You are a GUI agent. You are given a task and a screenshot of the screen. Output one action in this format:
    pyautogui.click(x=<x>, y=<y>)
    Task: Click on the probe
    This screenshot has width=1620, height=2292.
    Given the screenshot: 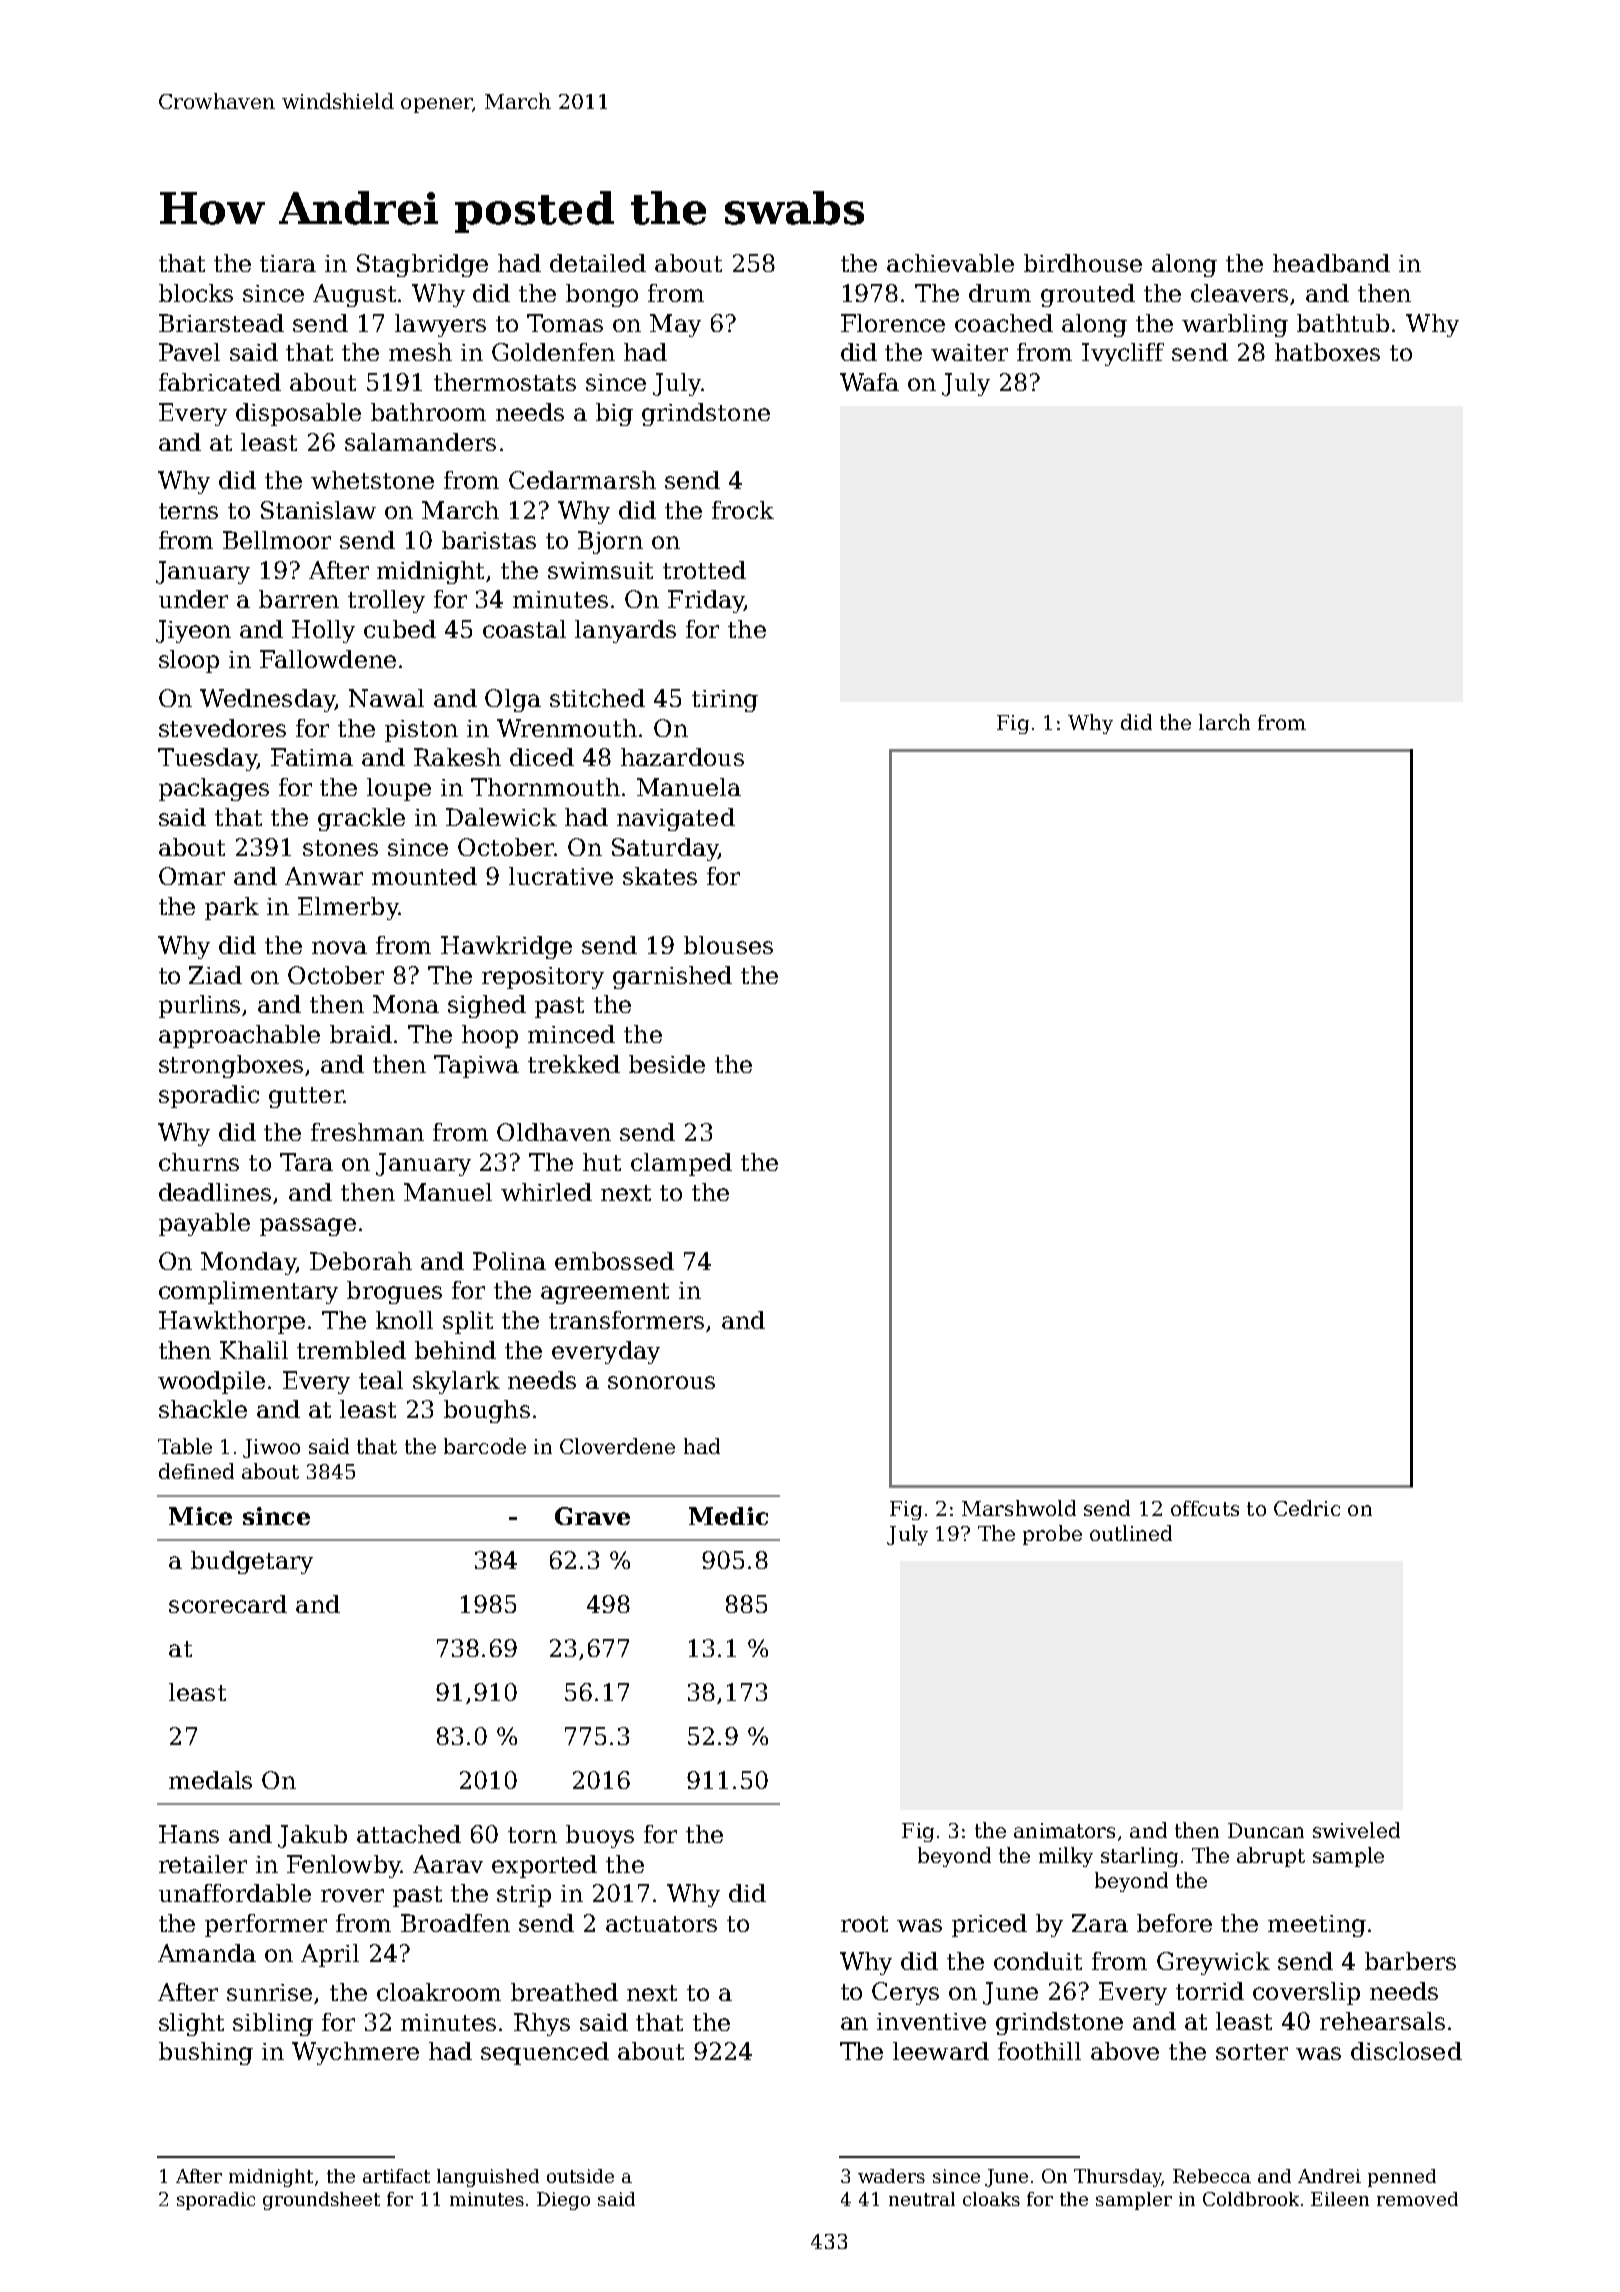 What is the action you would take?
    pyautogui.click(x=1052, y=1535)
